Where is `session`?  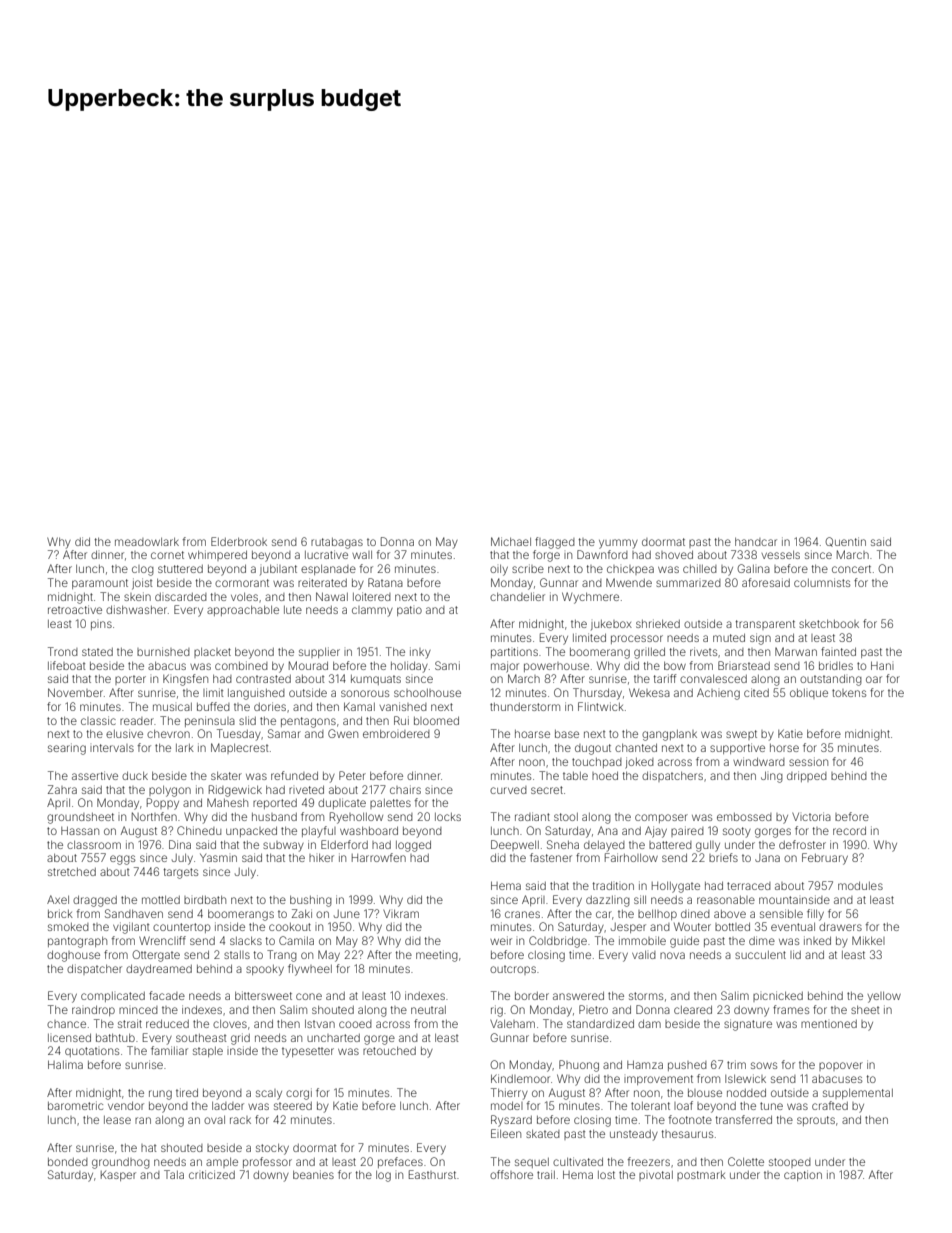 session is located at coordinates (808, 761).
